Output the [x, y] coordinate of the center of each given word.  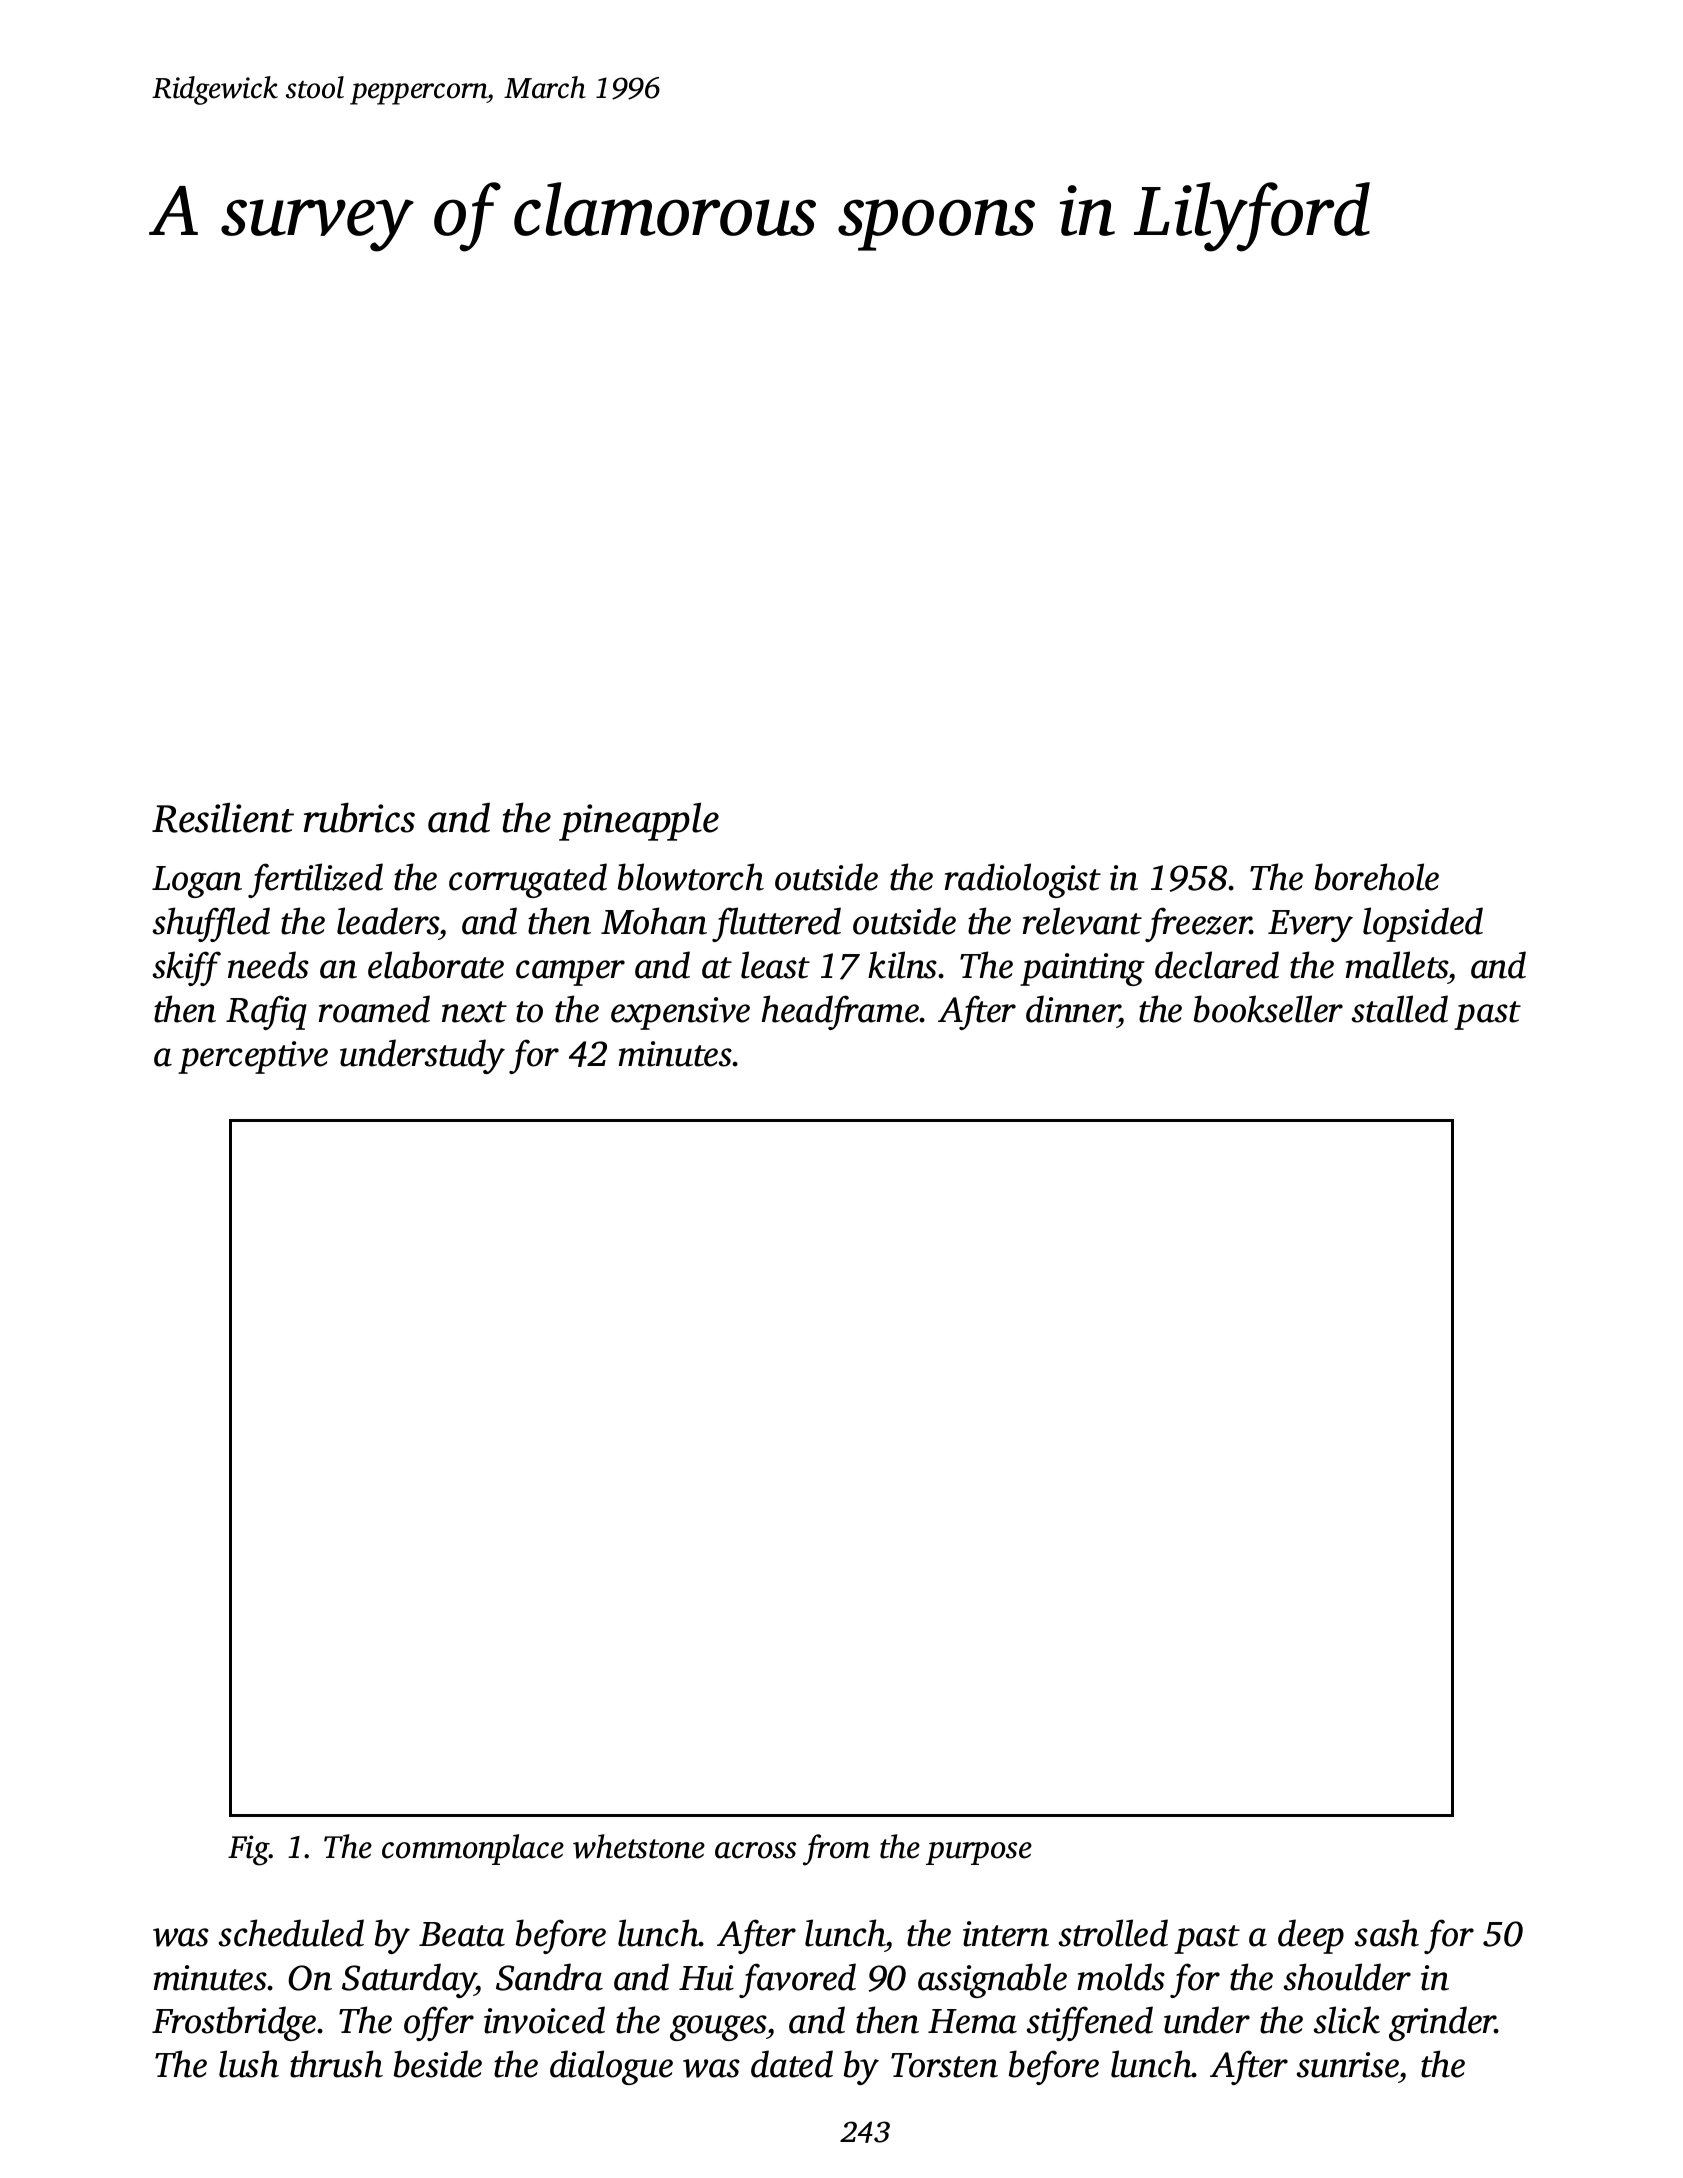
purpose [979, 1853]
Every [1310, 926]
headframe [841, 1012]
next [474, 1012]
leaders [388, 921]
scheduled [291, 1933]
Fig [248, 1850]
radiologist [1023, 880]
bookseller [1268, 1009]
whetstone [639, 1846]
